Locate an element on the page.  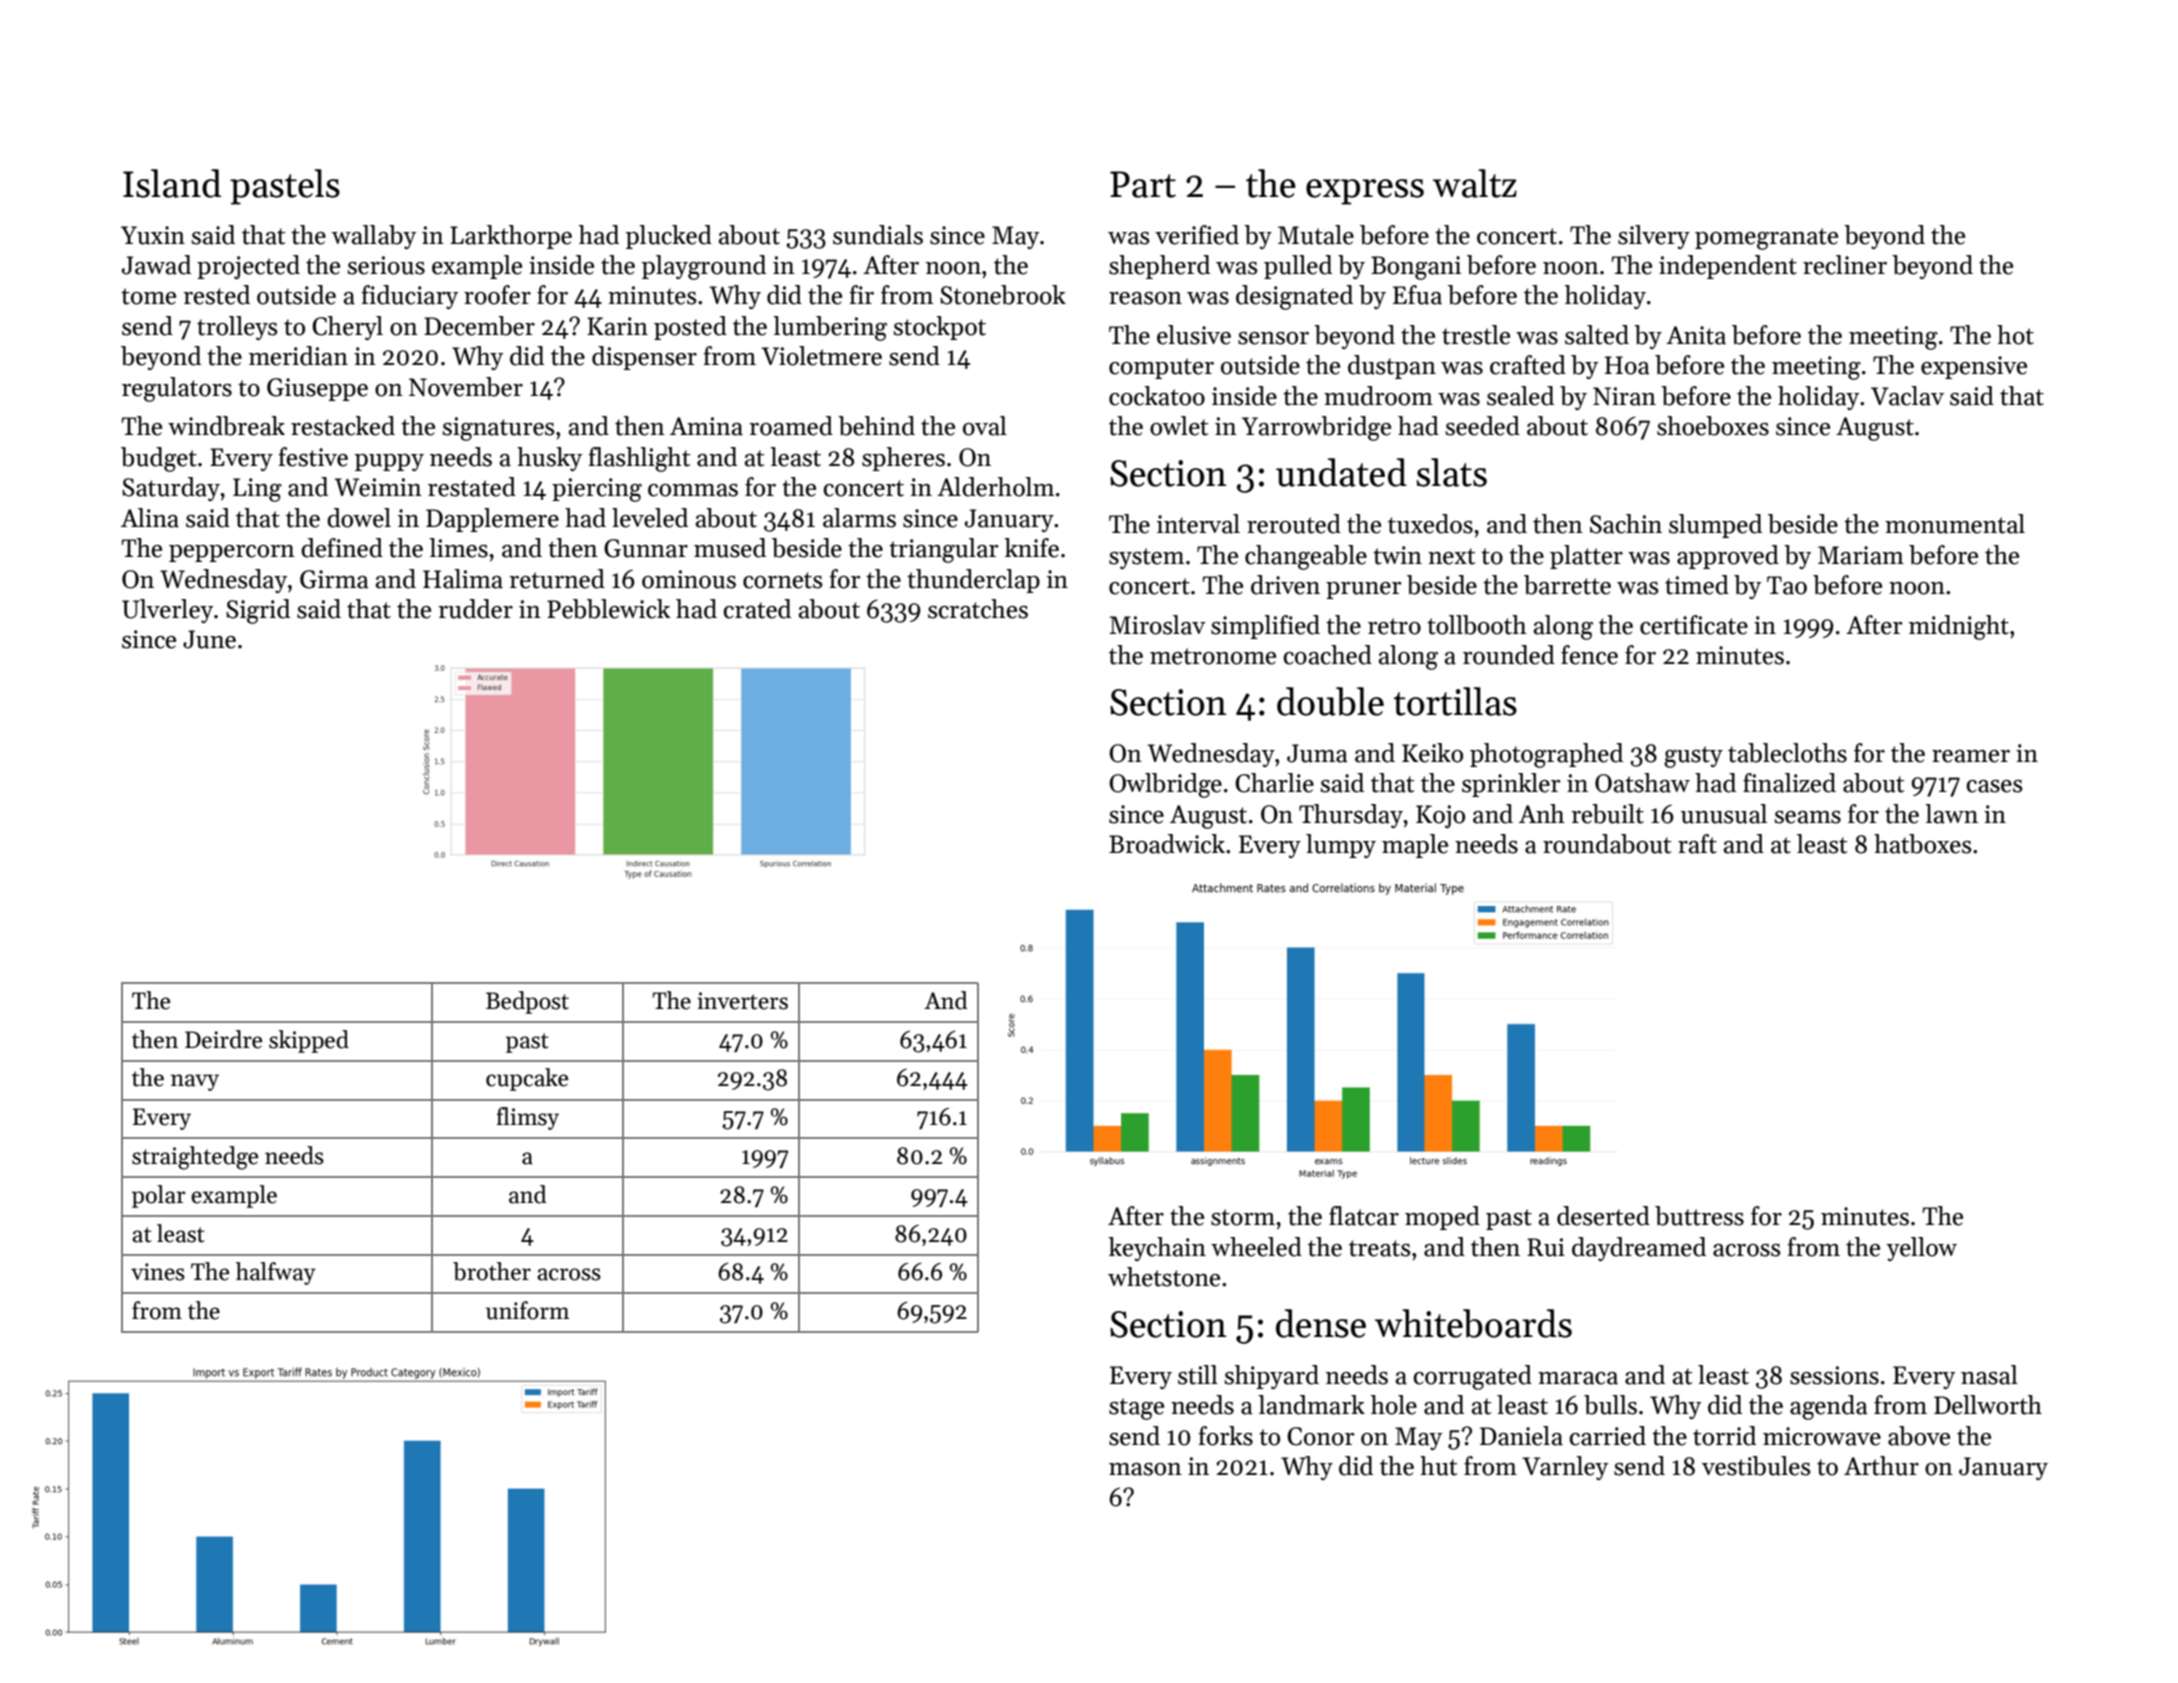
forks is located at coordinates (1225, 1436).
